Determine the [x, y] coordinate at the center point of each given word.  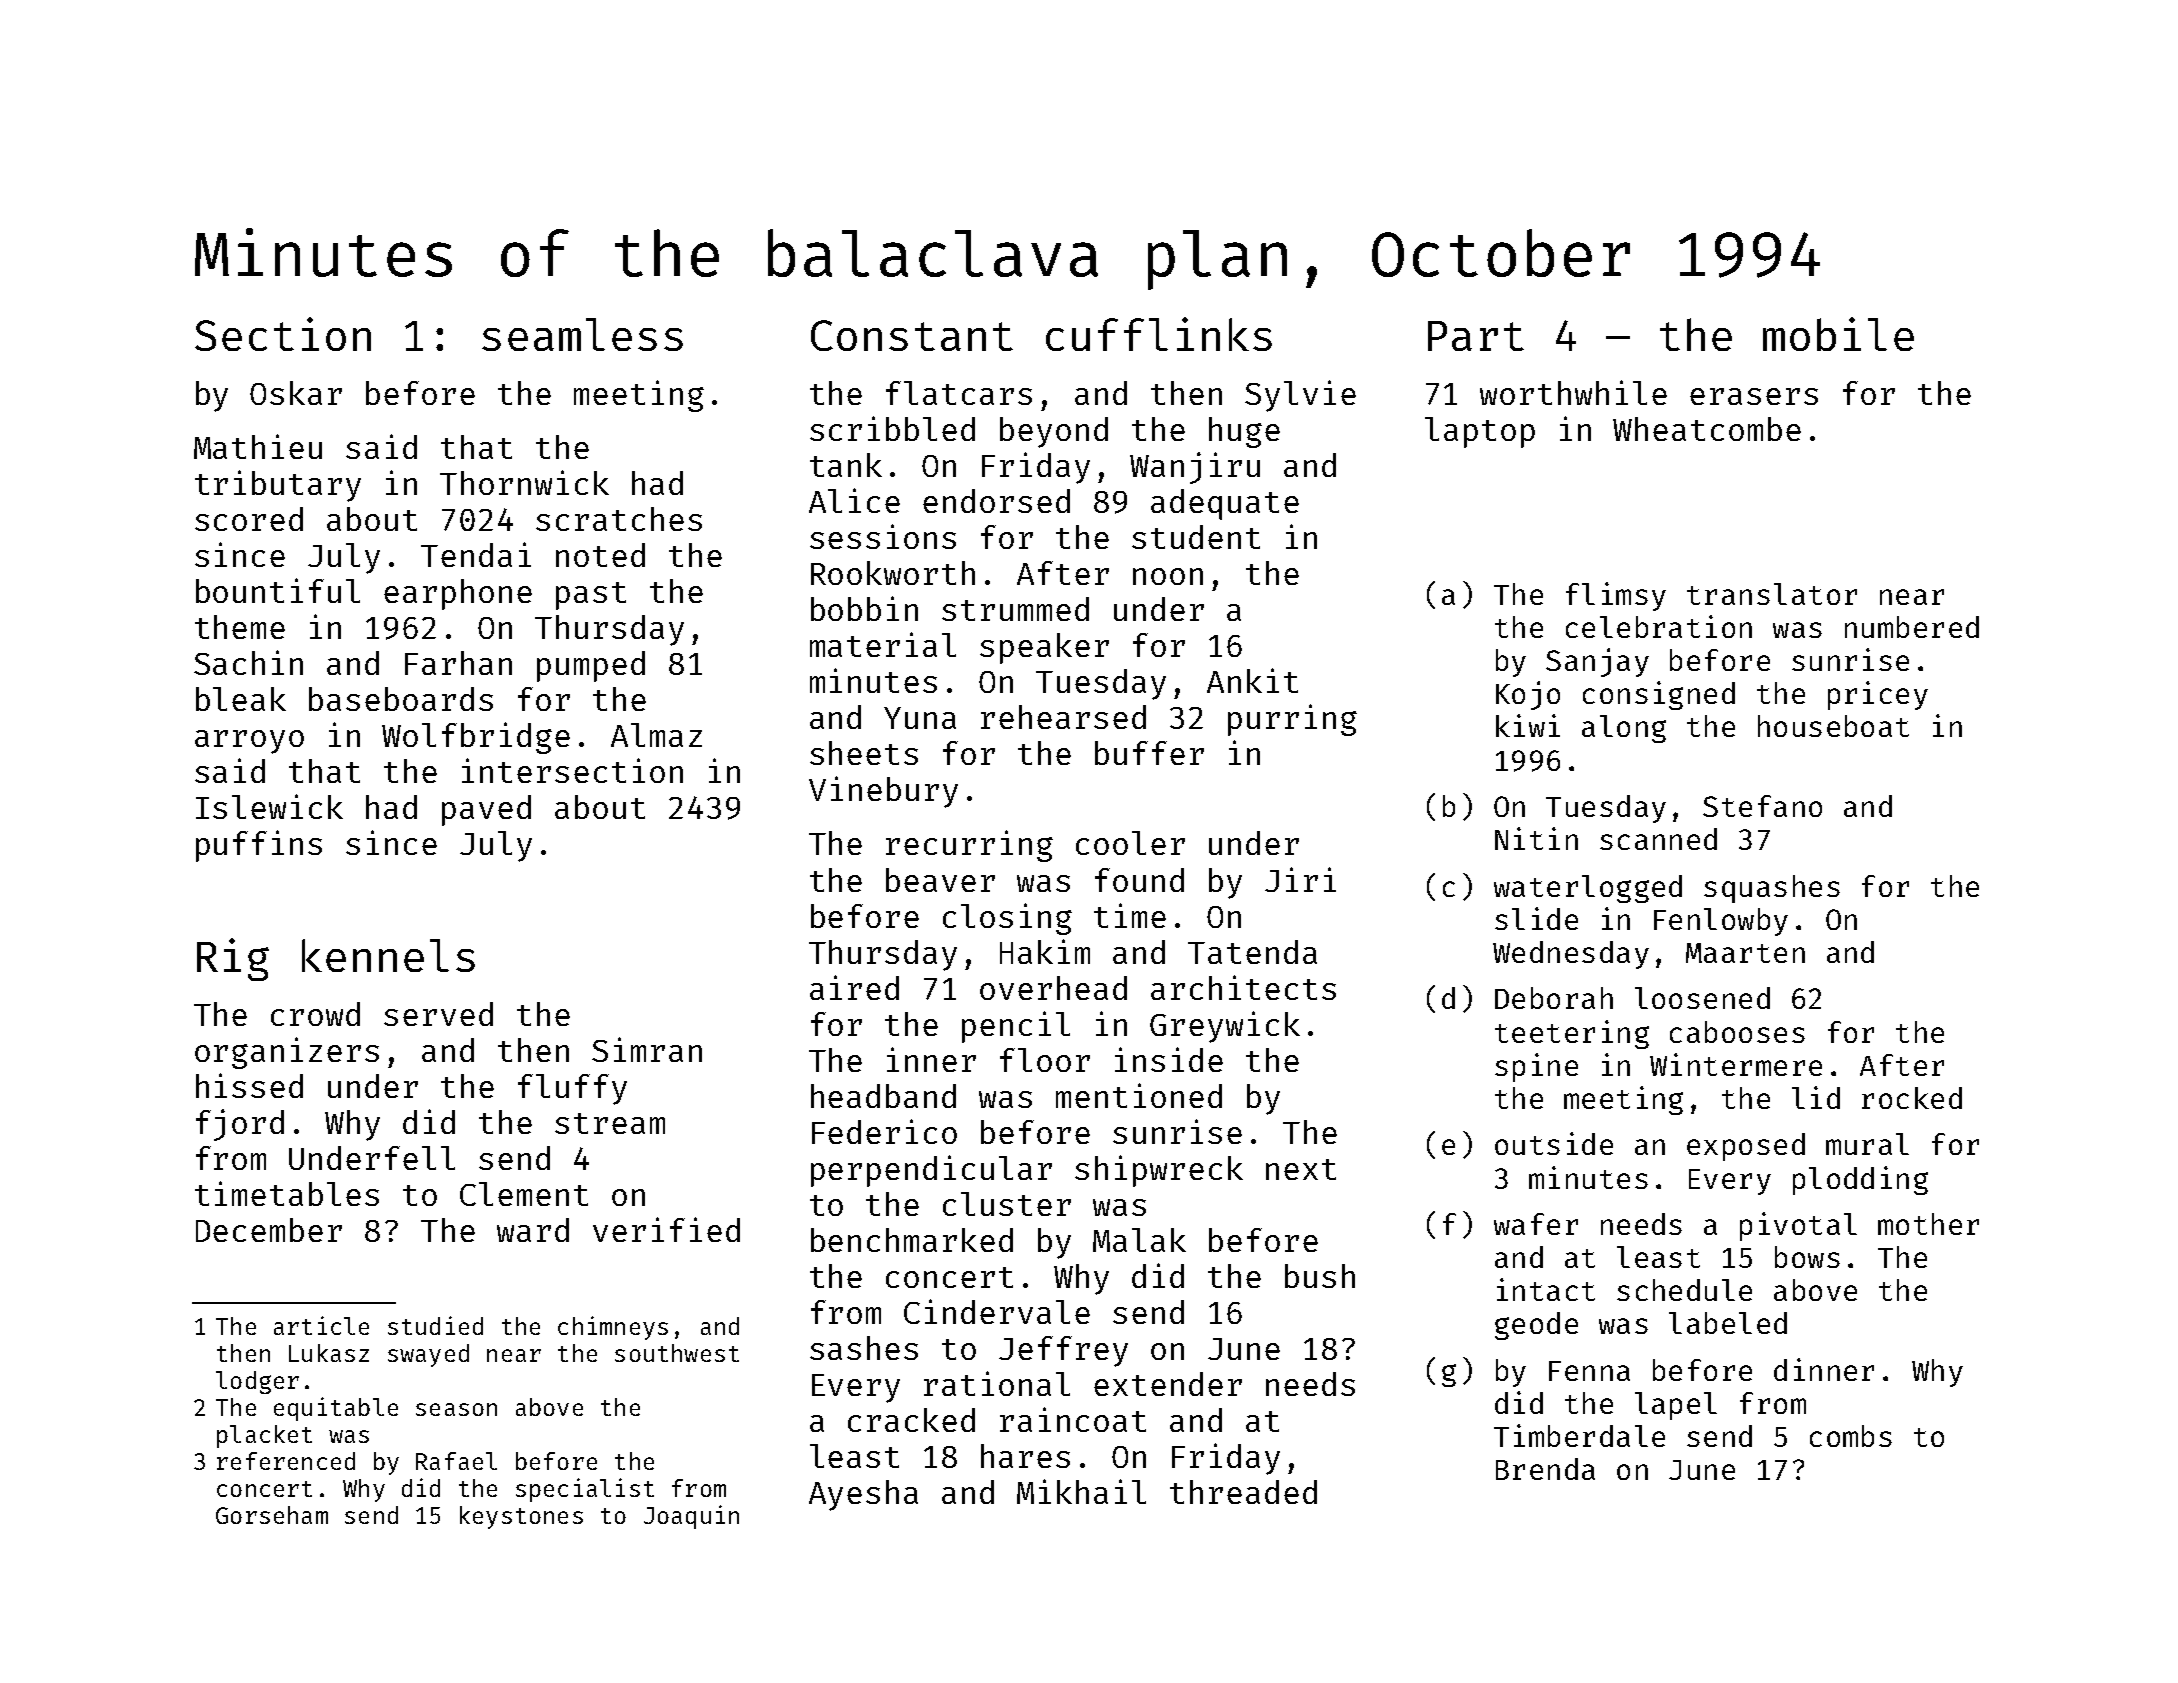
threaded [1243, 1492]
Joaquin [691, 1517]
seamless [582, 334]
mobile [1838, 334]
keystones [521, 1517]
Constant [912, 335]
